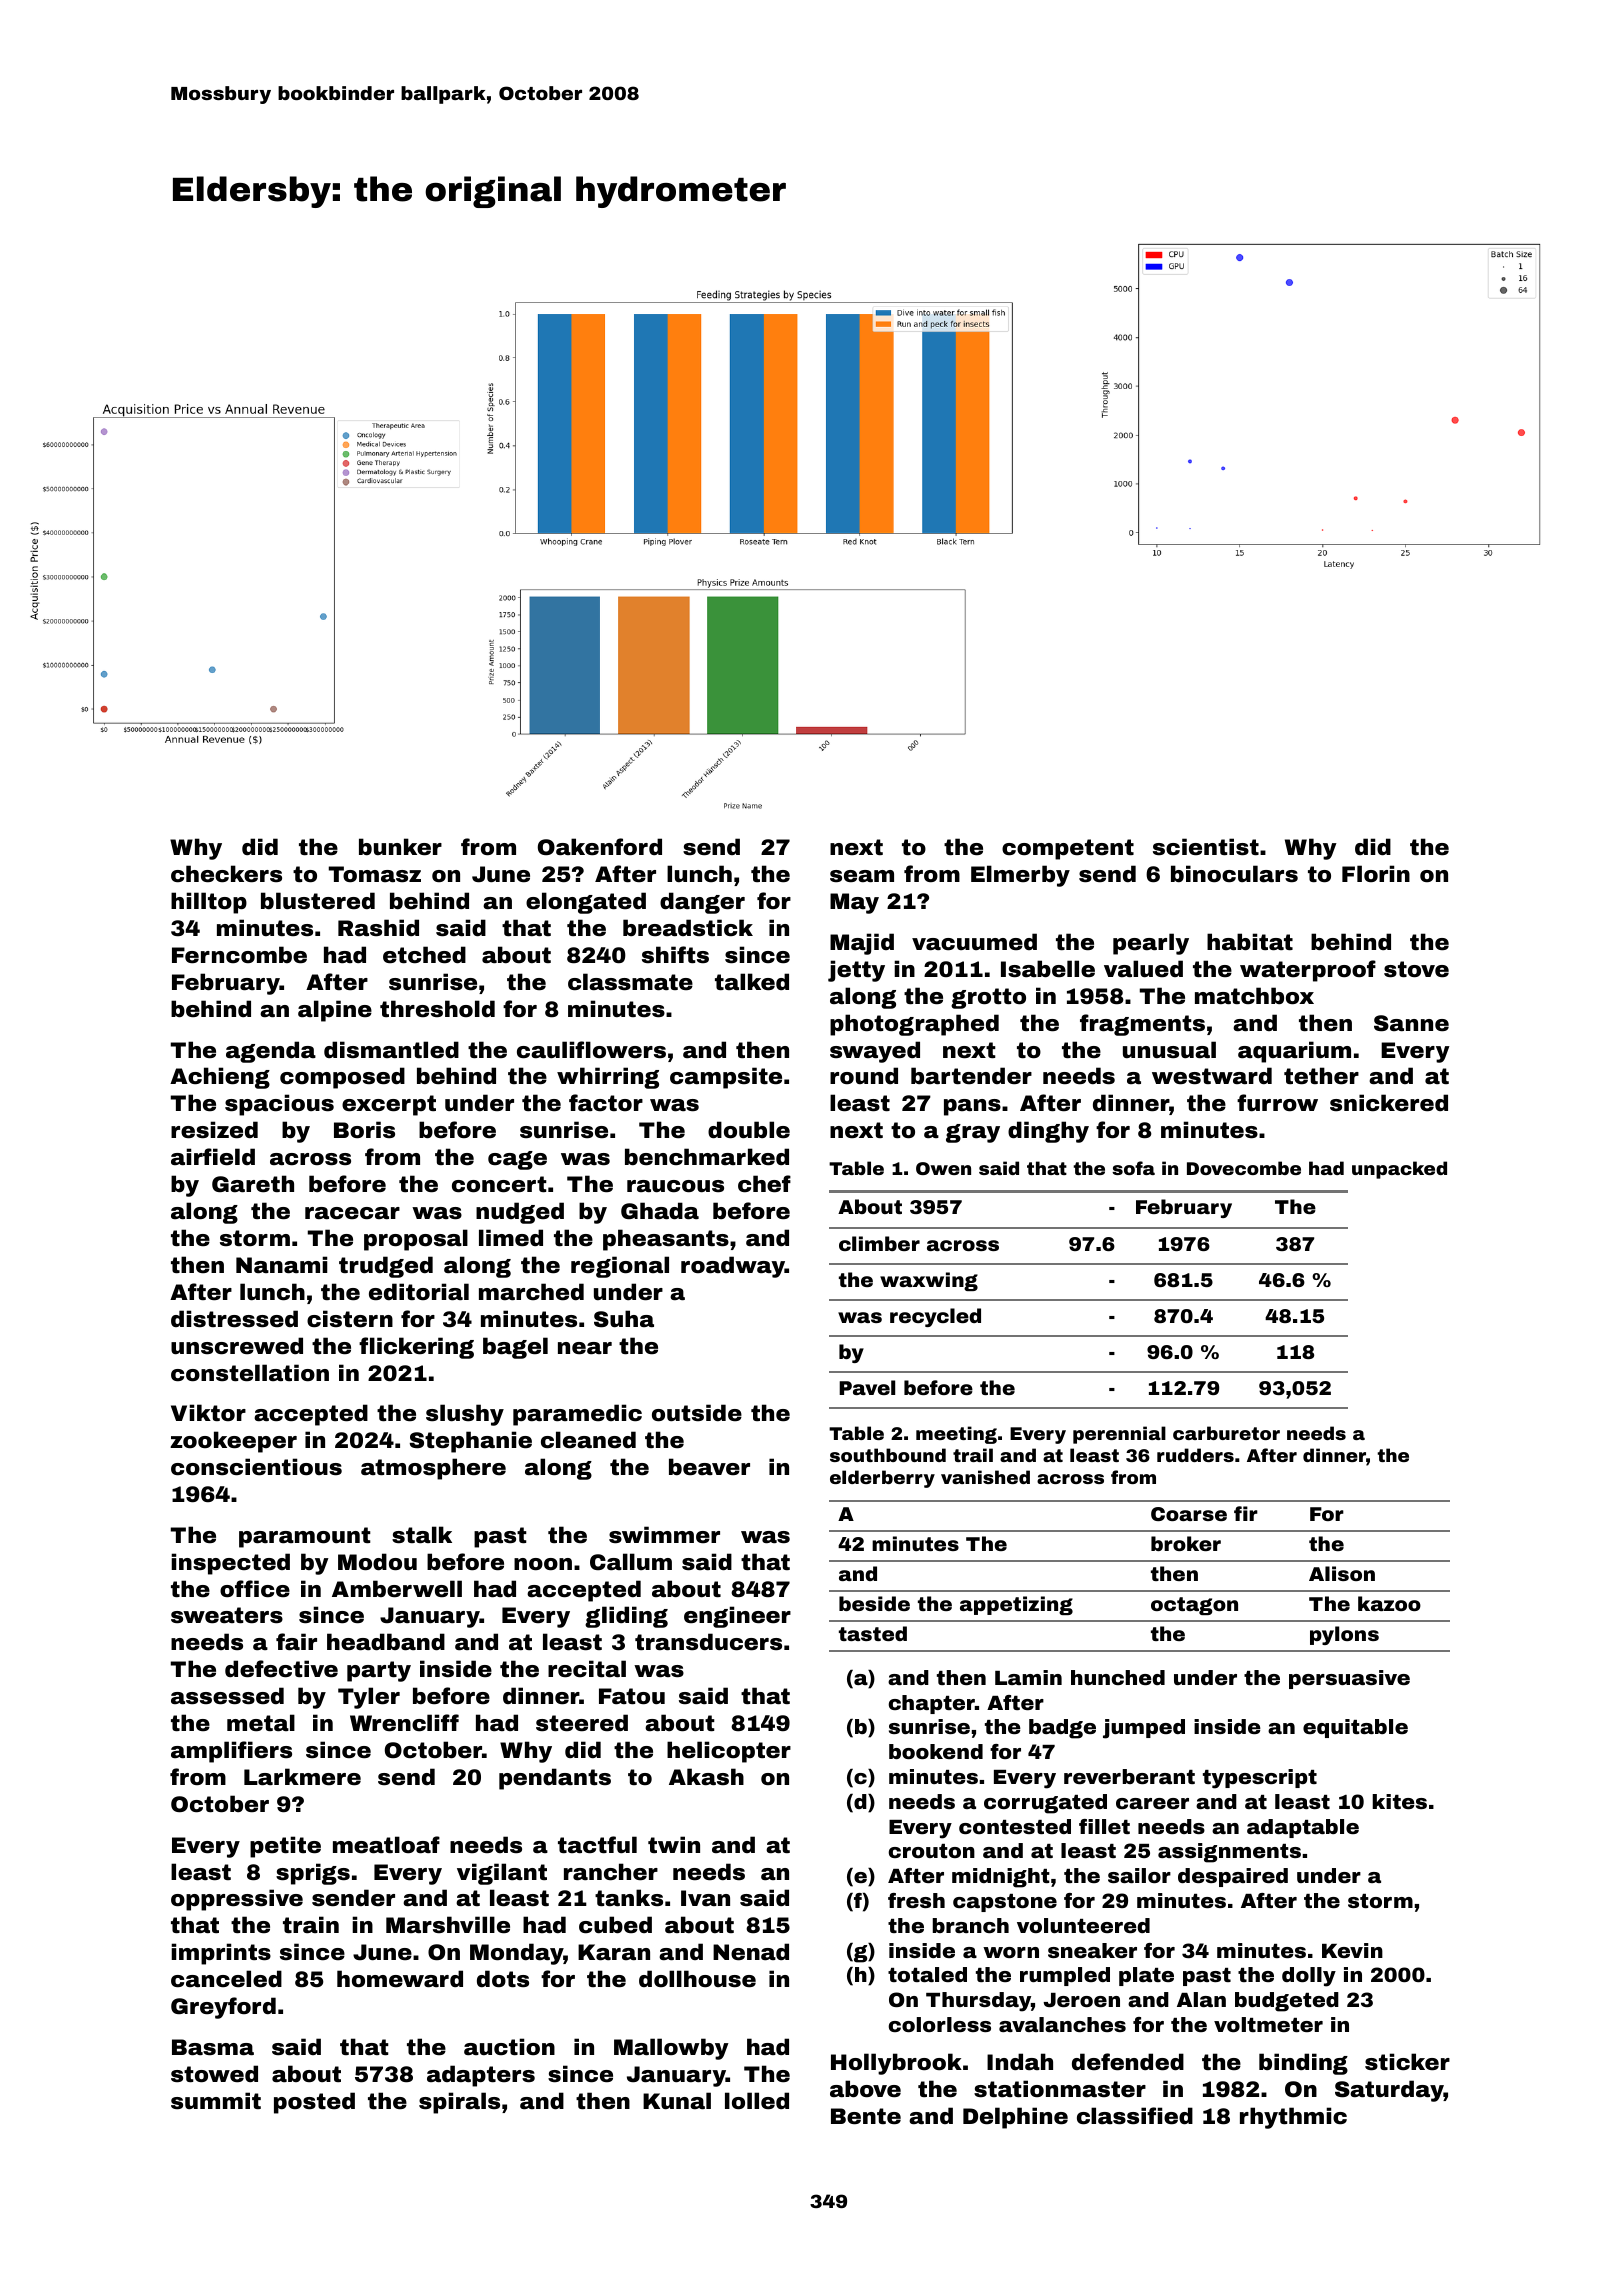 The width and height of the screenshot is (1620, 2292). I want to click on rhythmic, so click(1293, 2118).
